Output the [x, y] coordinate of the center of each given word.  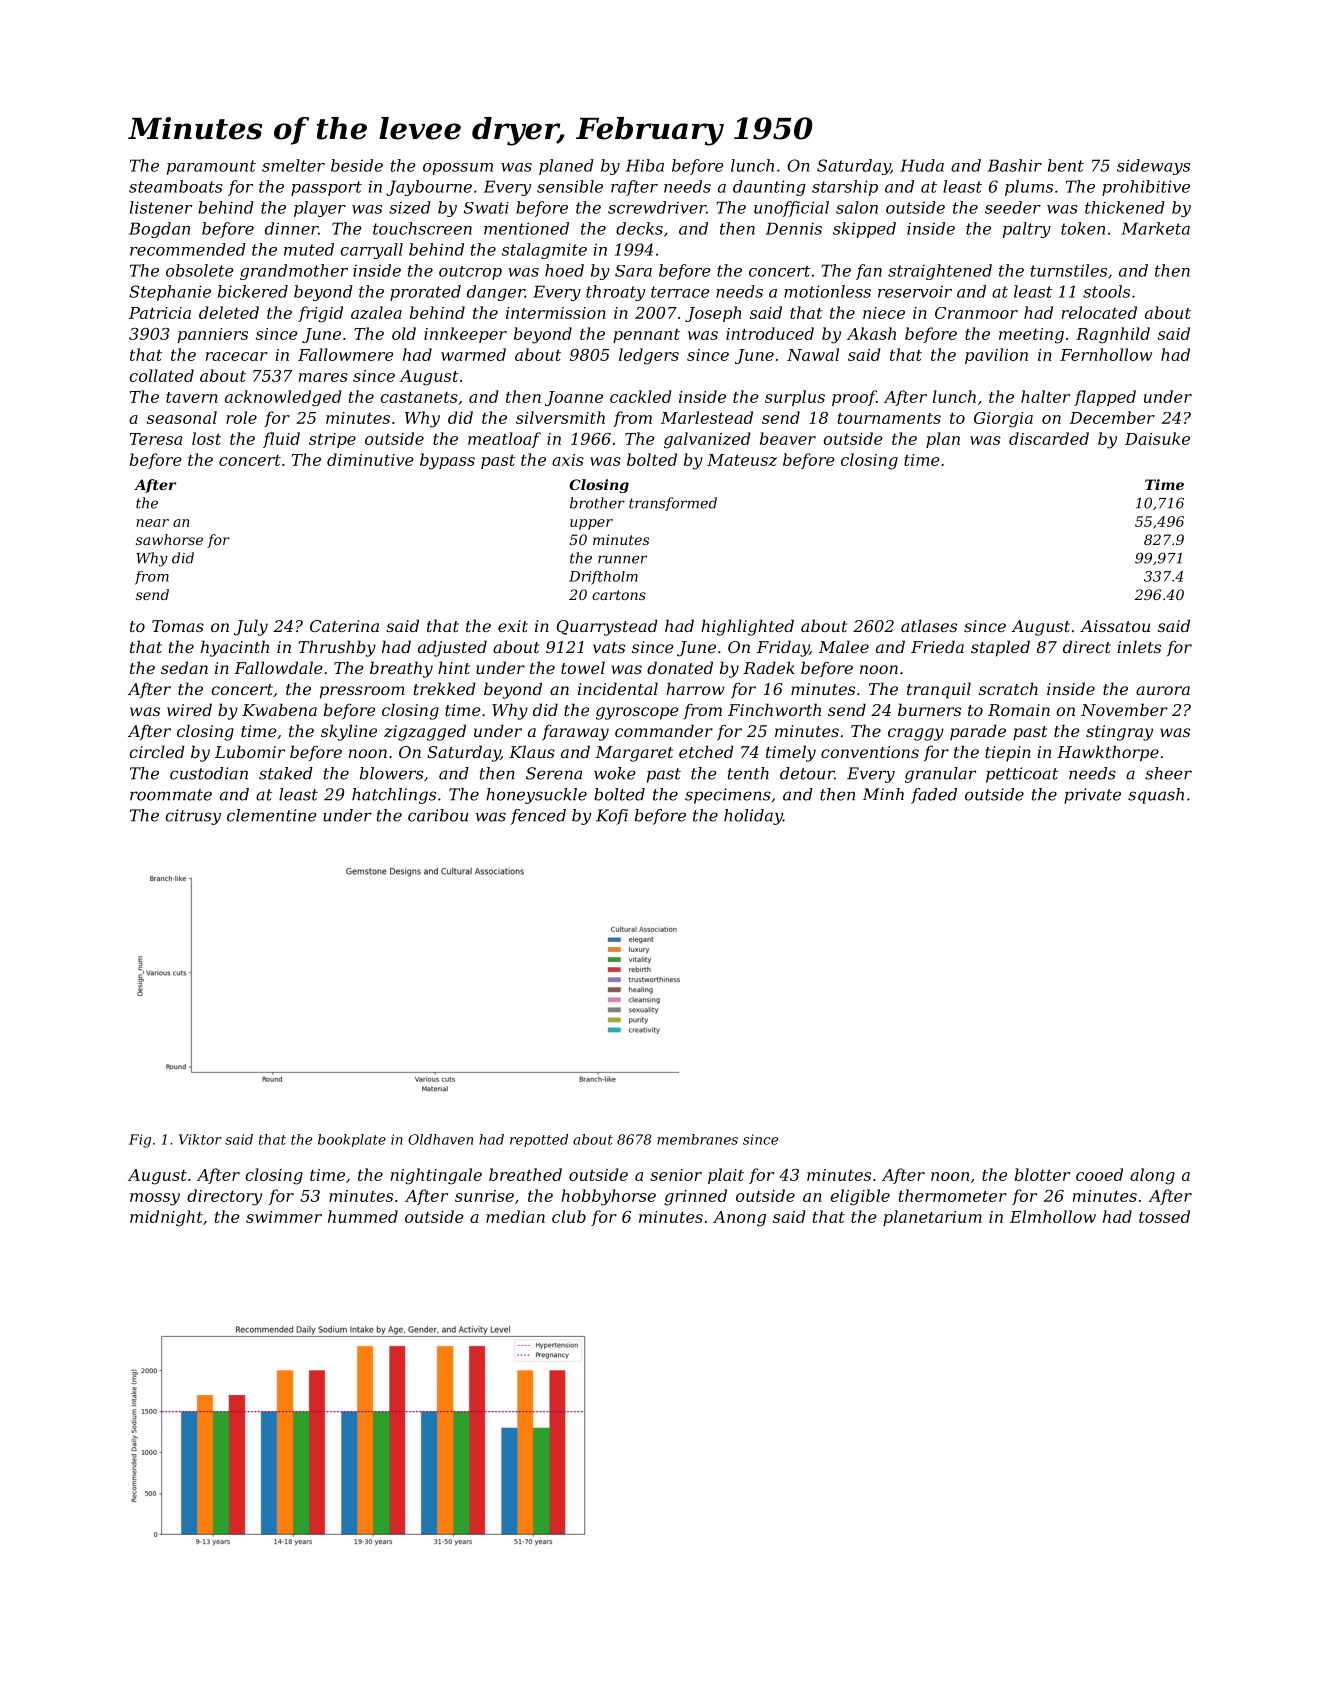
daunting [769, 188]
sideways [1153, 167]
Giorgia [1003, 420]
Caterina [344, 626]
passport [326, 188]
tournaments [889, 418]
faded [934, 796]
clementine [272, 815]
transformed [673, 504]
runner [622, 559]
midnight [166, 1218]
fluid [281, 440]
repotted [539, 1140]
